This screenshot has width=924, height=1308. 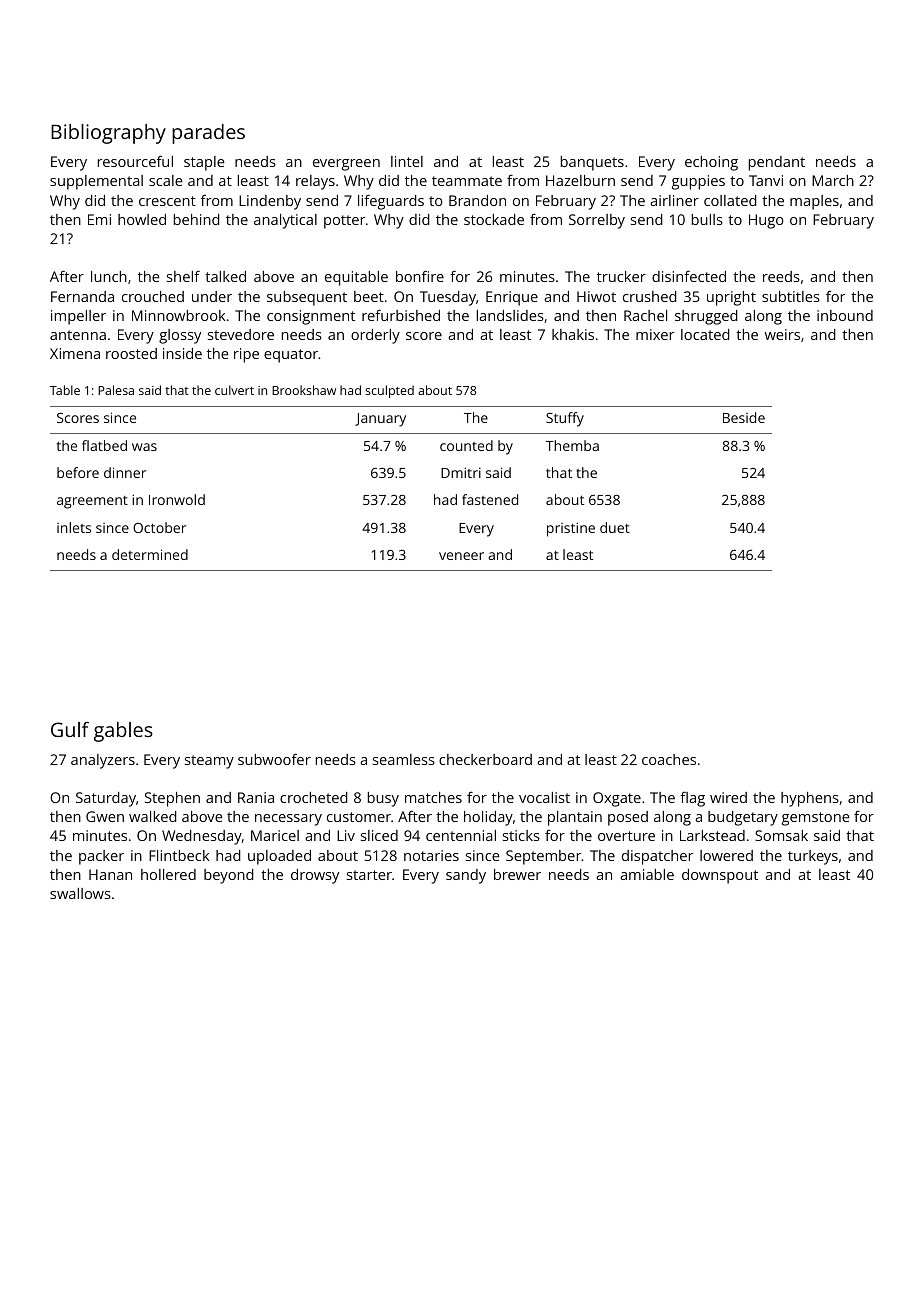 What do you see at coordinates (407, 161) in the screenshot?
I see `lintel` at bounding box center [407, 161].
